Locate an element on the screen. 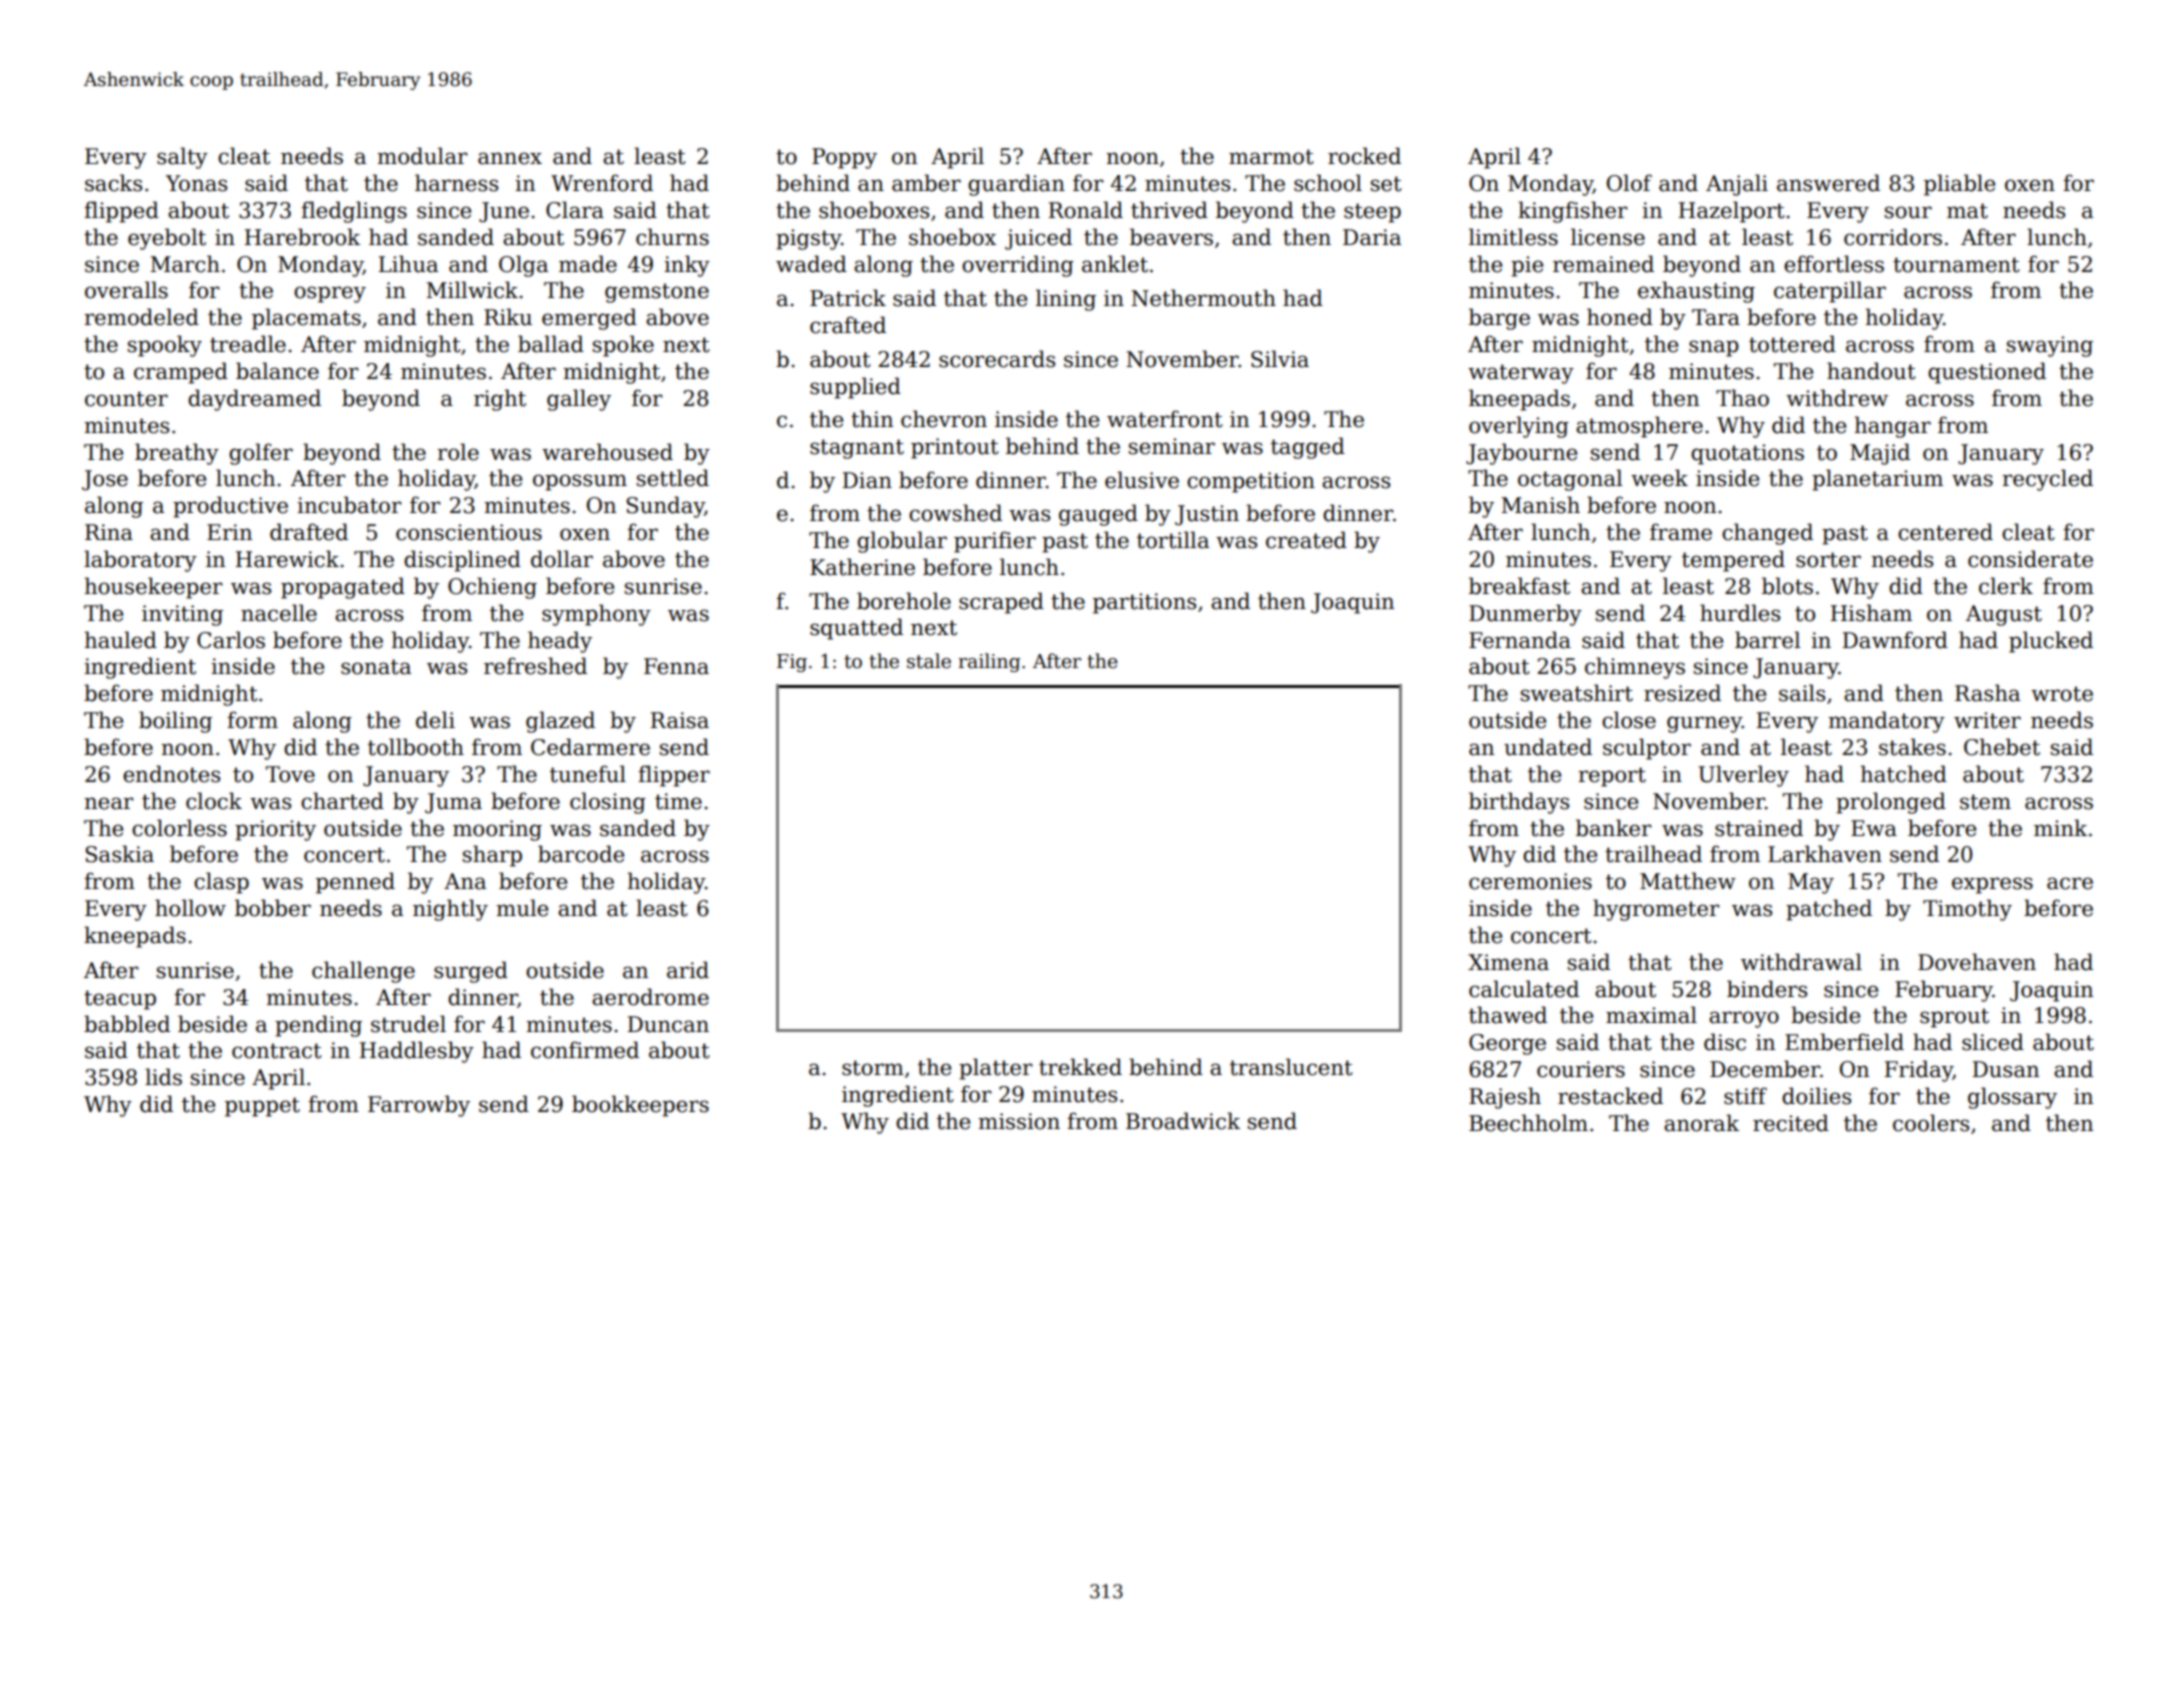  centered is located at coordinates (1945, 532).
